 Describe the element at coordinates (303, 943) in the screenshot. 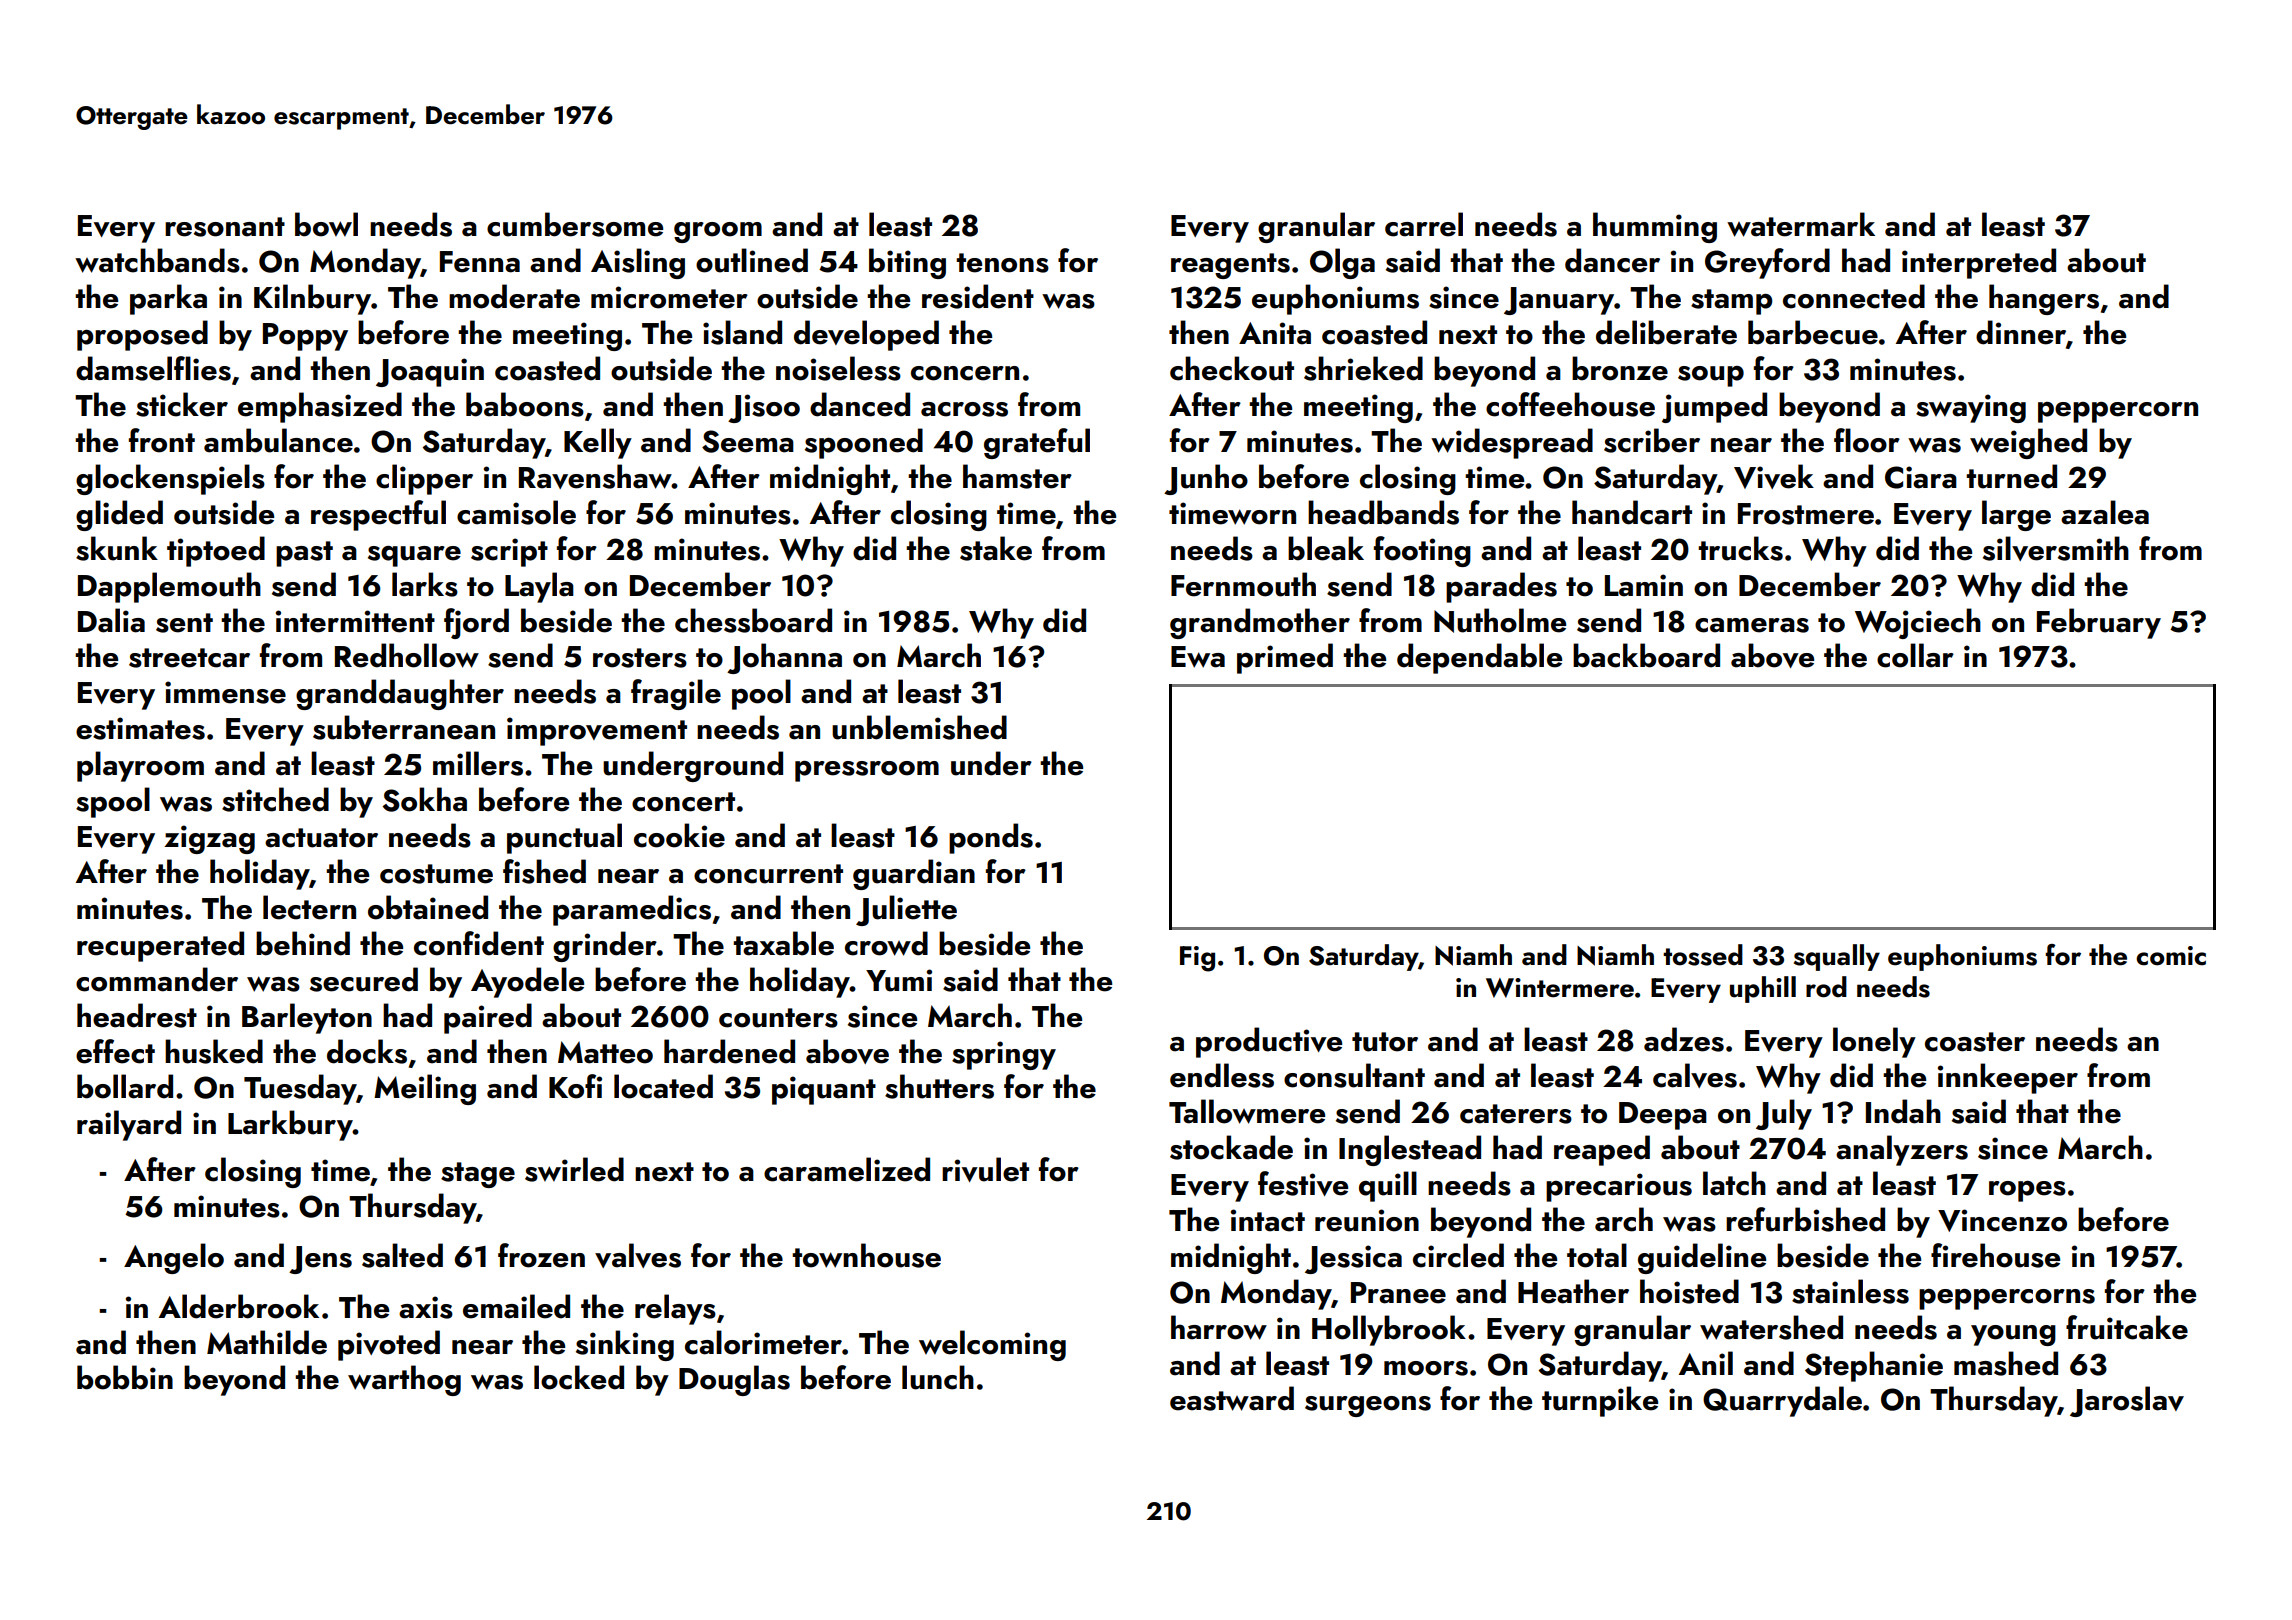

I see `behind` at that location.
